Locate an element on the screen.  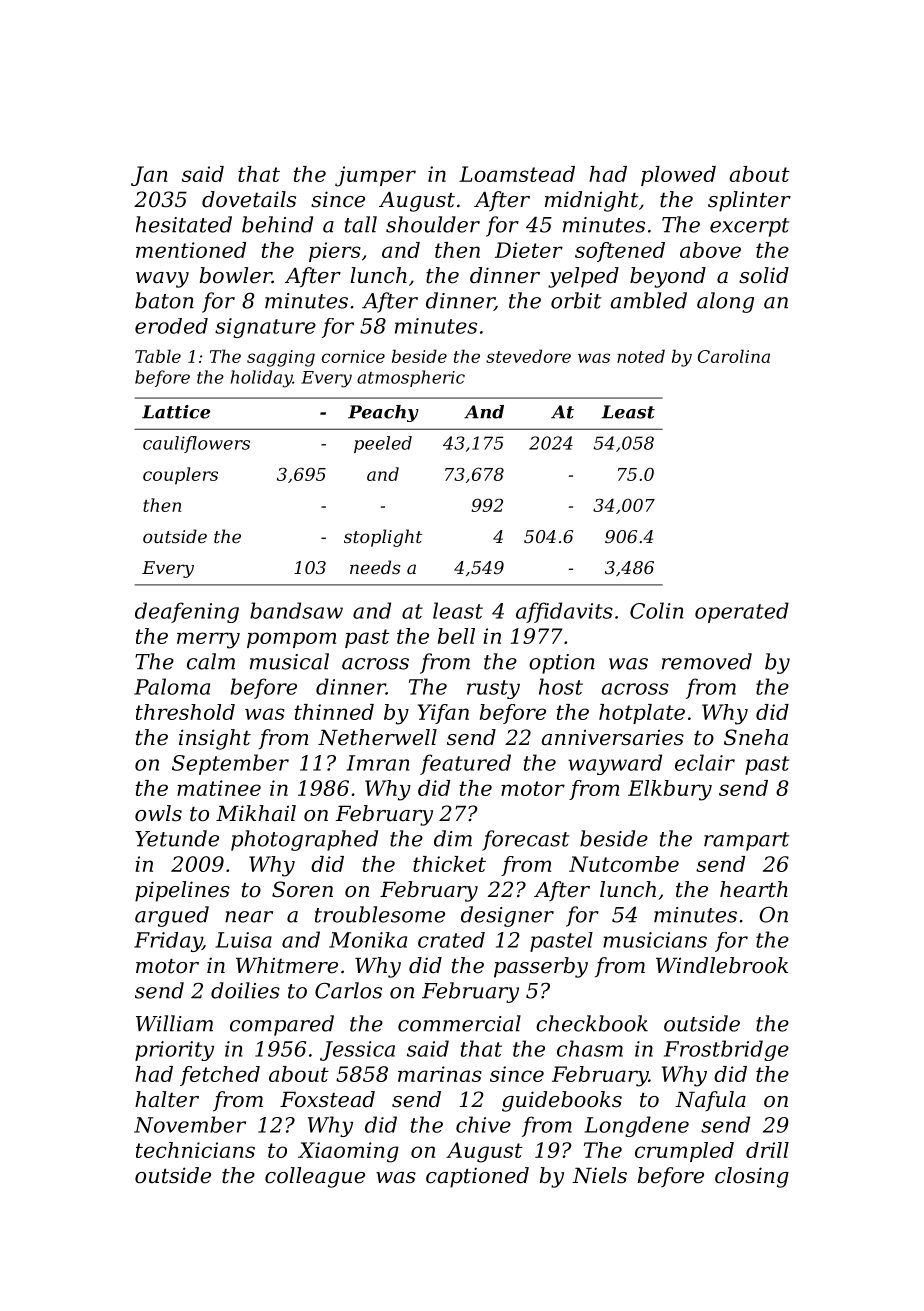
troublesome is located at coordinates (380, 914).
